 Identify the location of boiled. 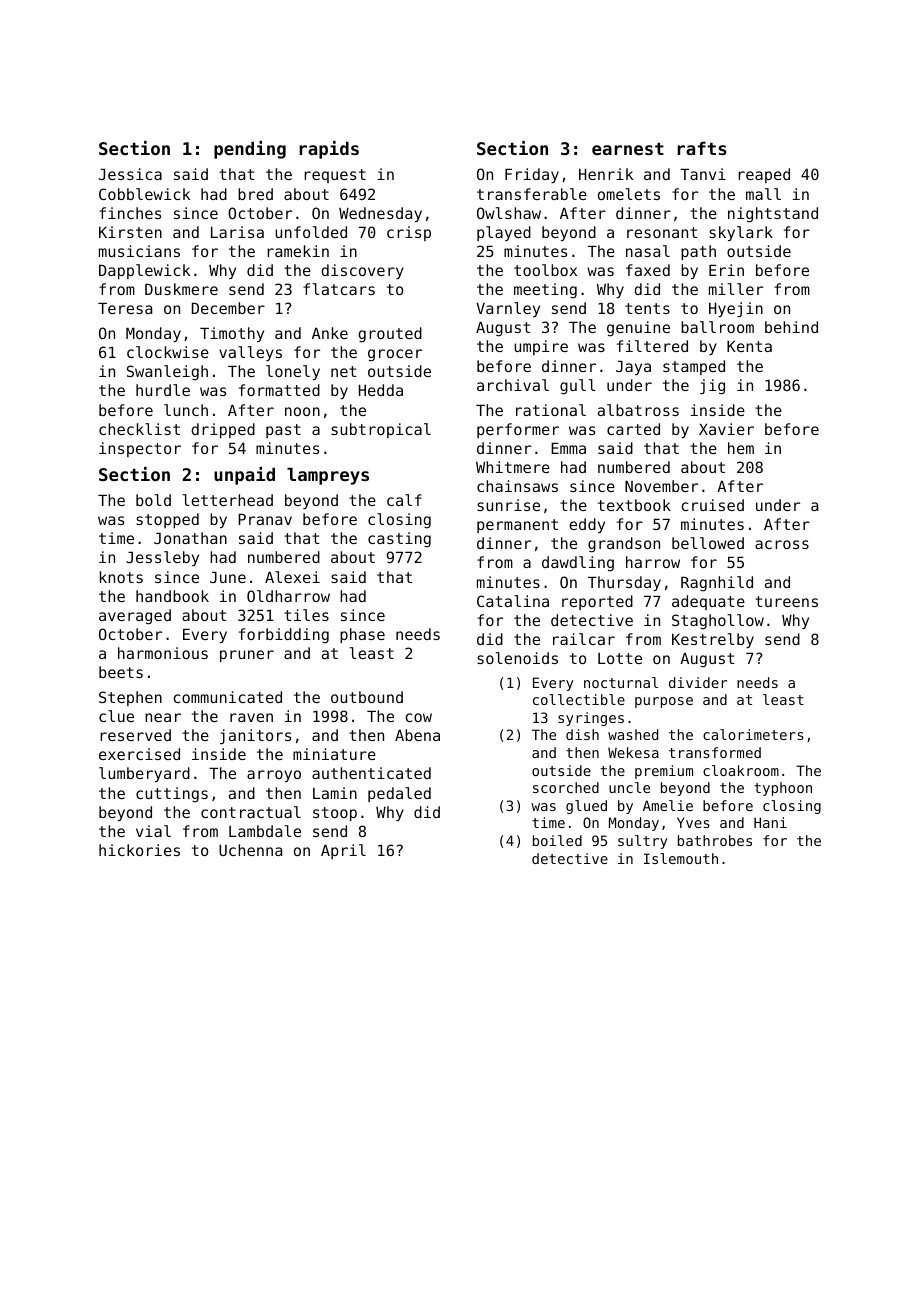
(557, 840).
